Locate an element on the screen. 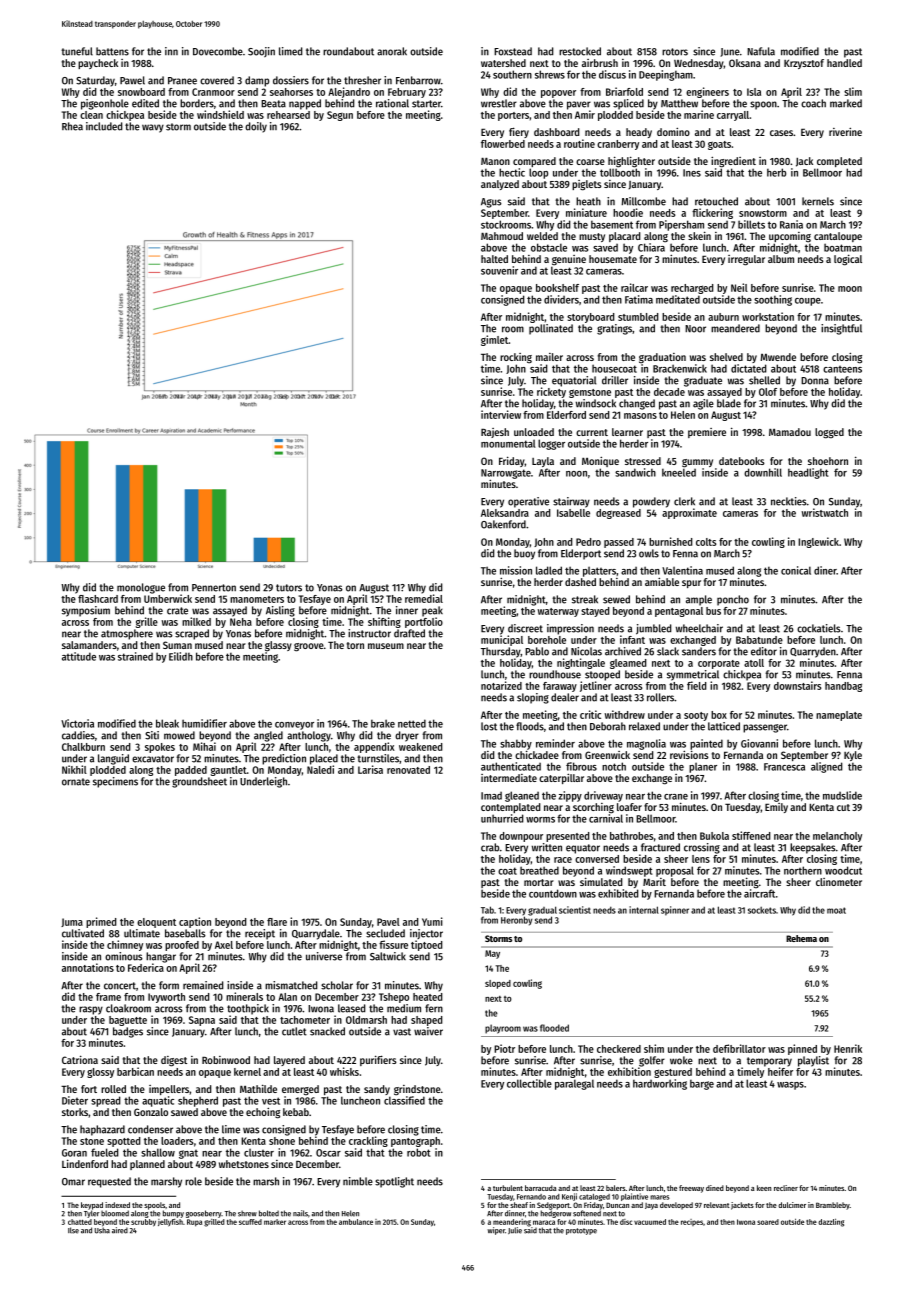 The image size is (924, 1308). Umberwick is located at coordinates (168, 598).
